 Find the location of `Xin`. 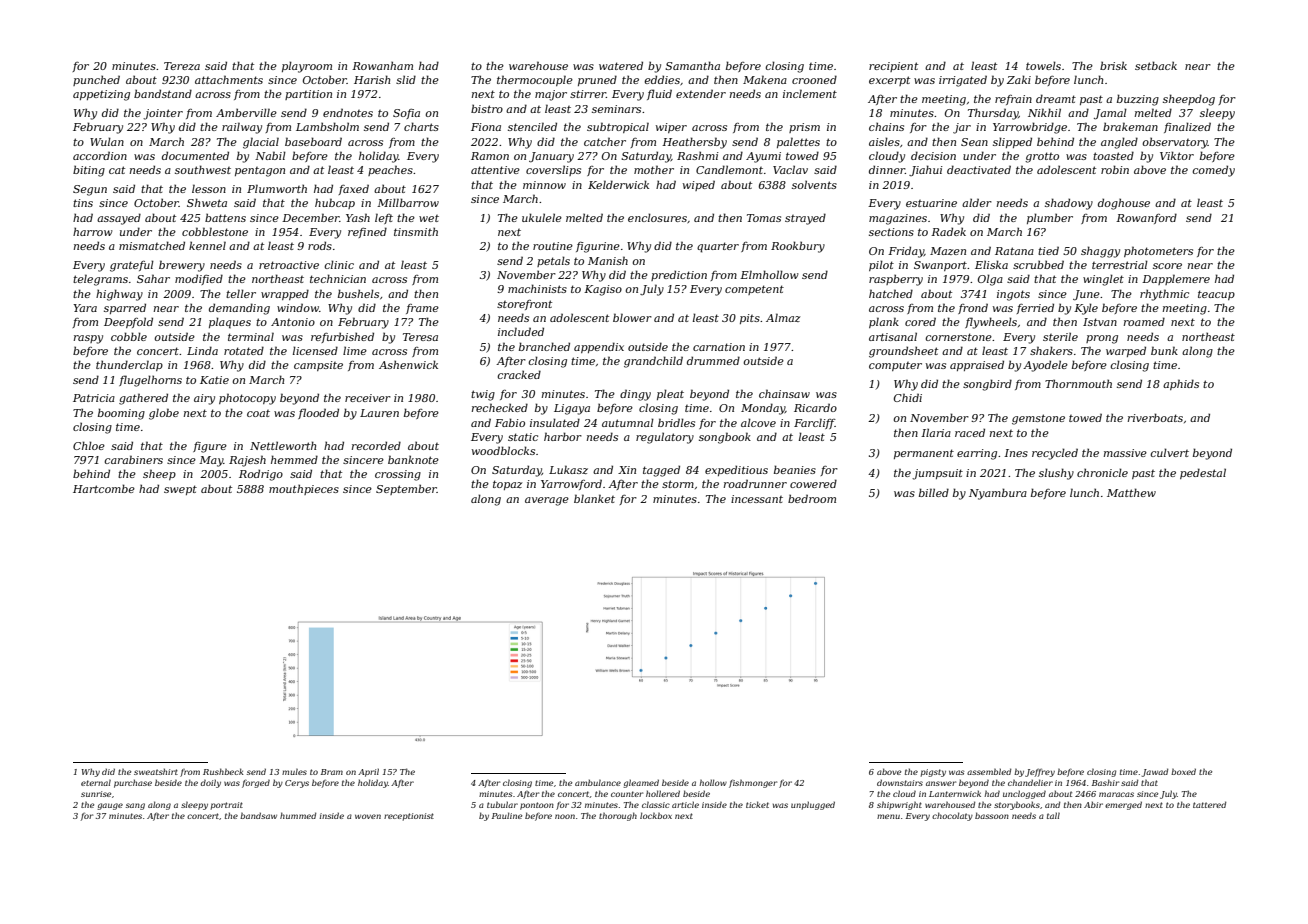

Xin is located at coordinates (627, 470).
